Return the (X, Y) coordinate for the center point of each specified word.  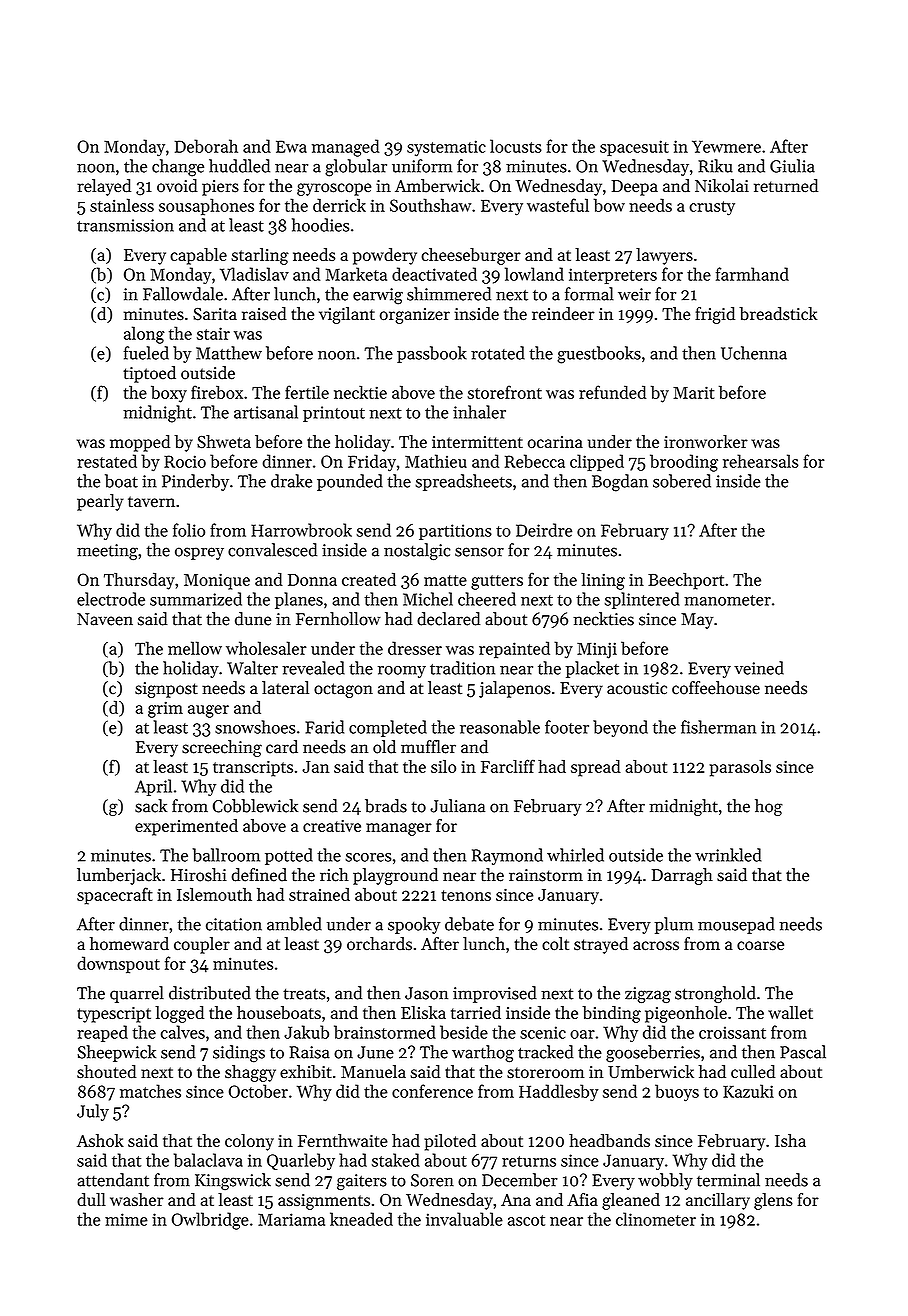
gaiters (362, 1182)
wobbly (665, 1181)
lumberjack (119, 876)
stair (213, 333)
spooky (414, 925)
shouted (107, 1071)
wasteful (558, 205)
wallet (790, 1012)
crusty (712, 208)
